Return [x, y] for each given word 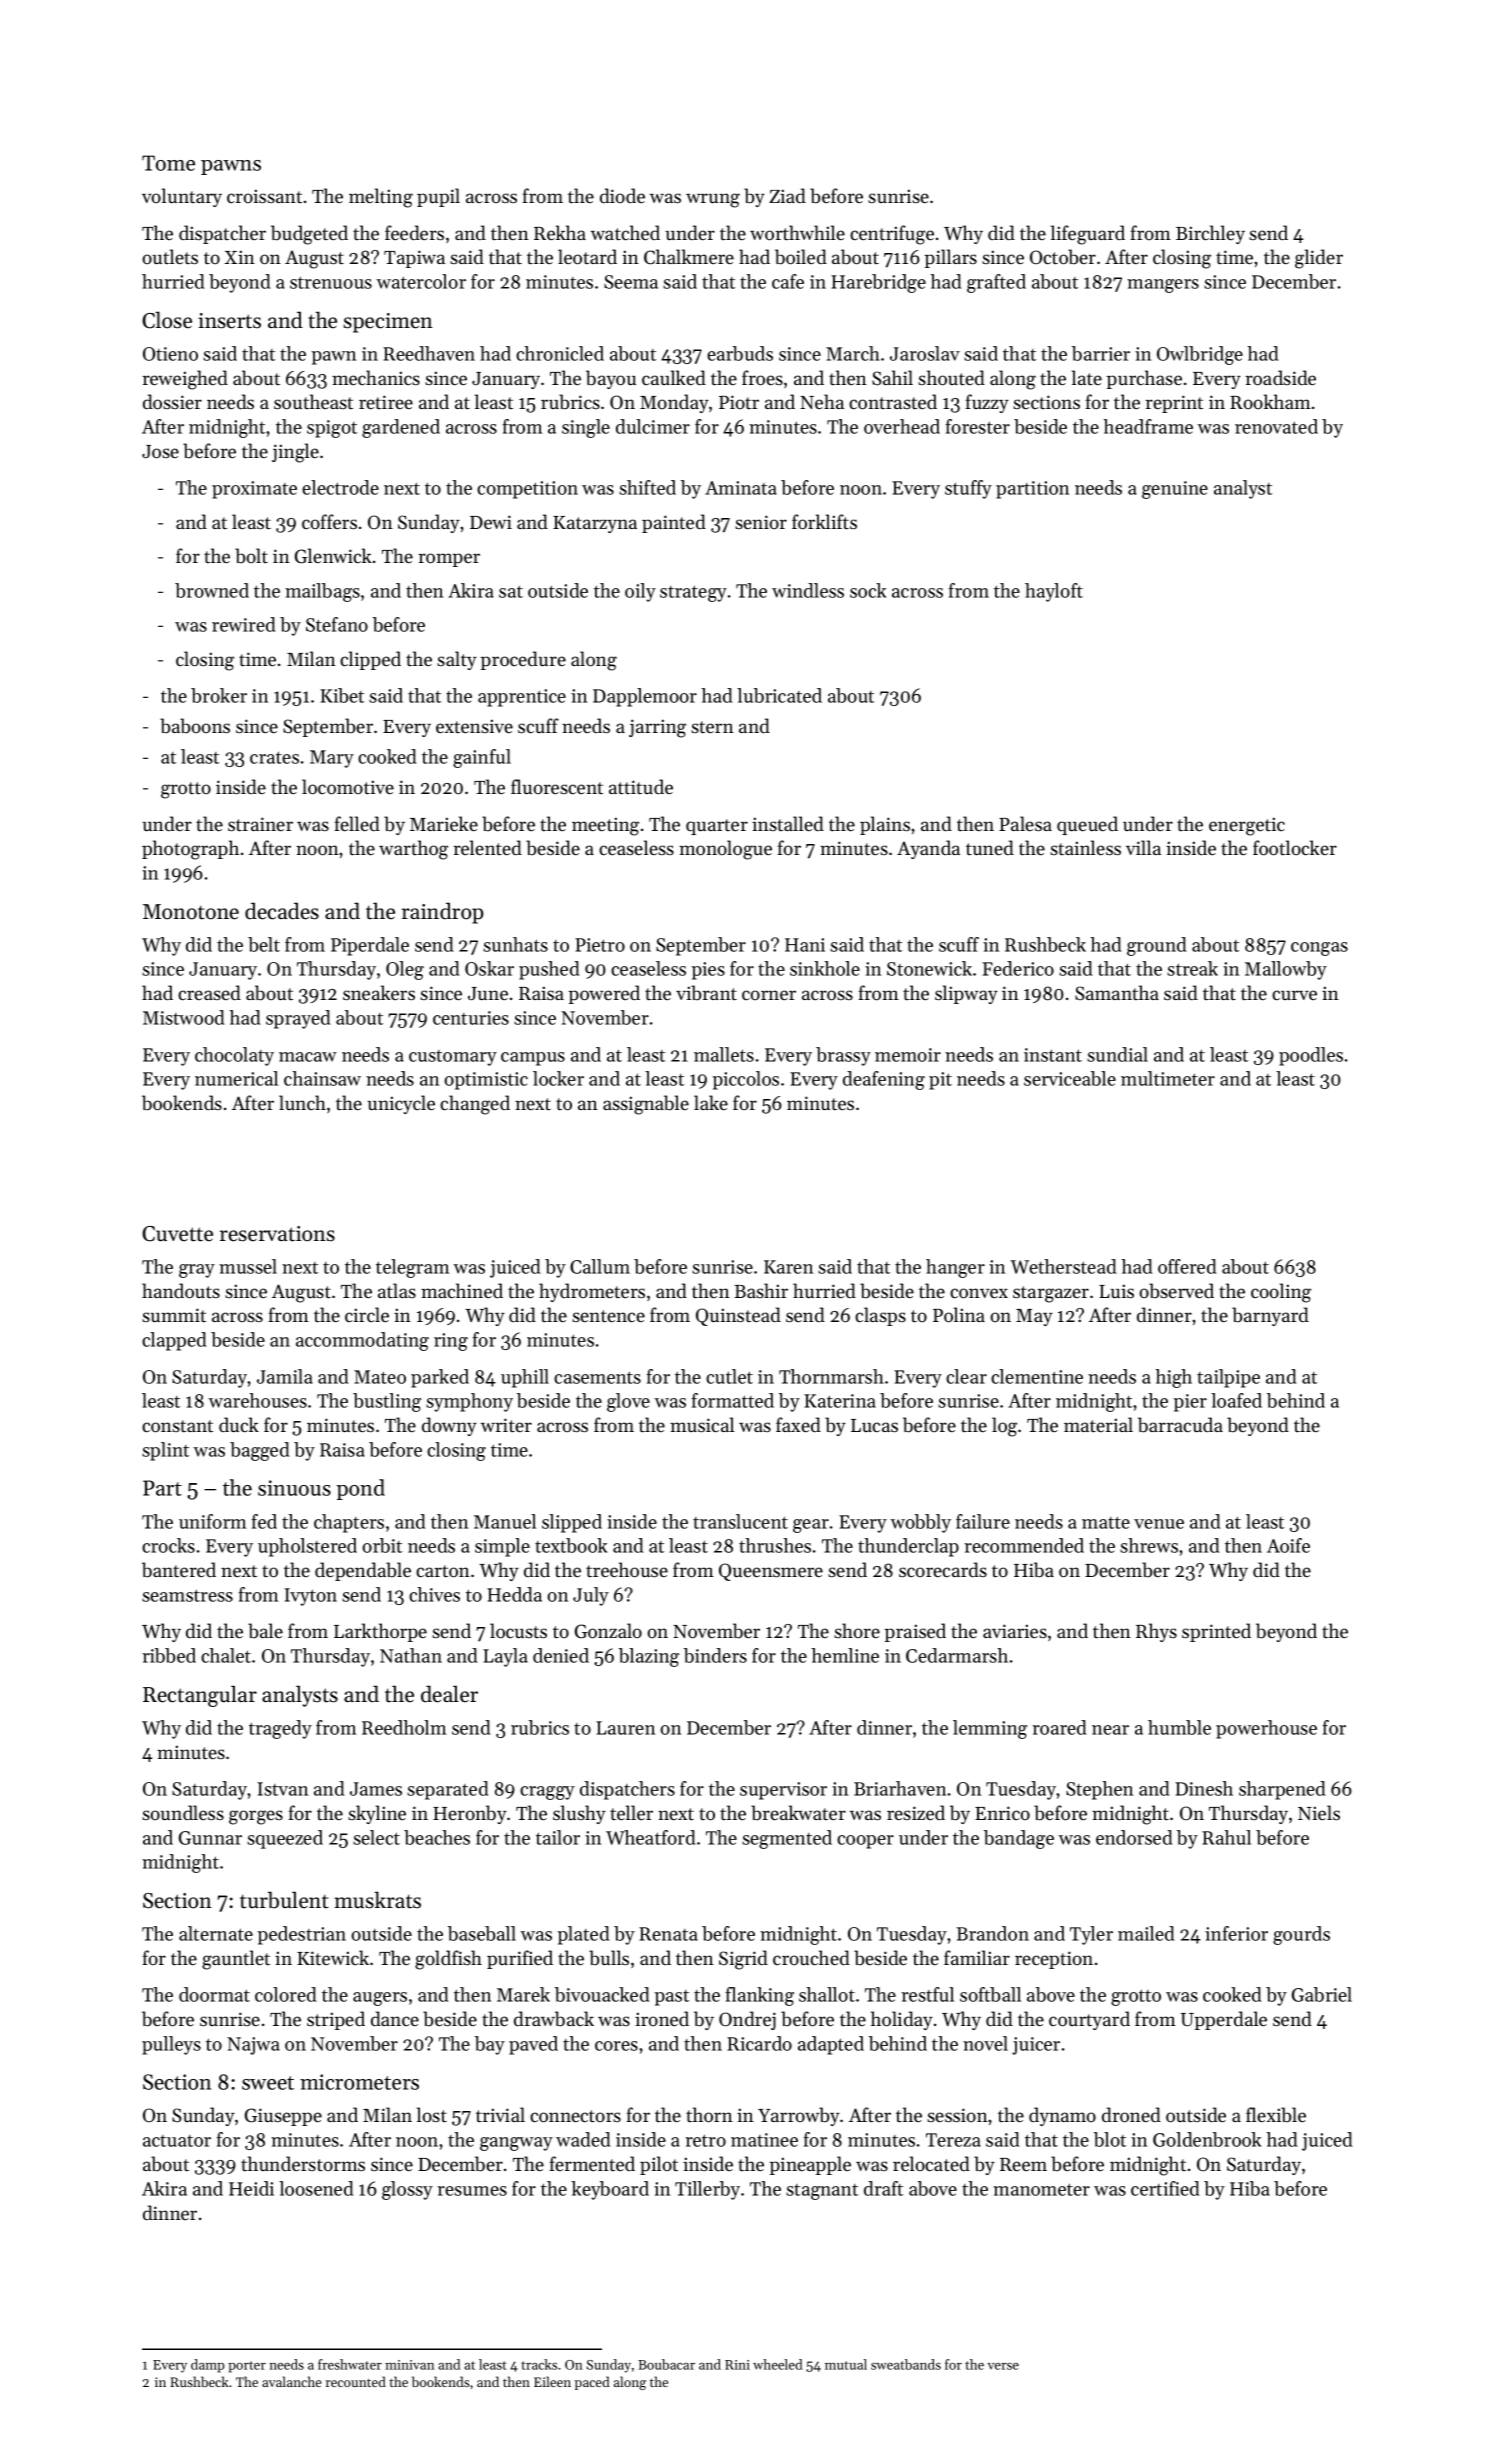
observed [1176, 1291]
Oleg [405, 970]
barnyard [1270, 1316]
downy [449, 1426]
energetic [1247, 826]
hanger [955, 1268]
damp [208, 2366]
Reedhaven [429, 353]
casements [597, 1377]
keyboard [610, 2190]
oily [640, 592]
